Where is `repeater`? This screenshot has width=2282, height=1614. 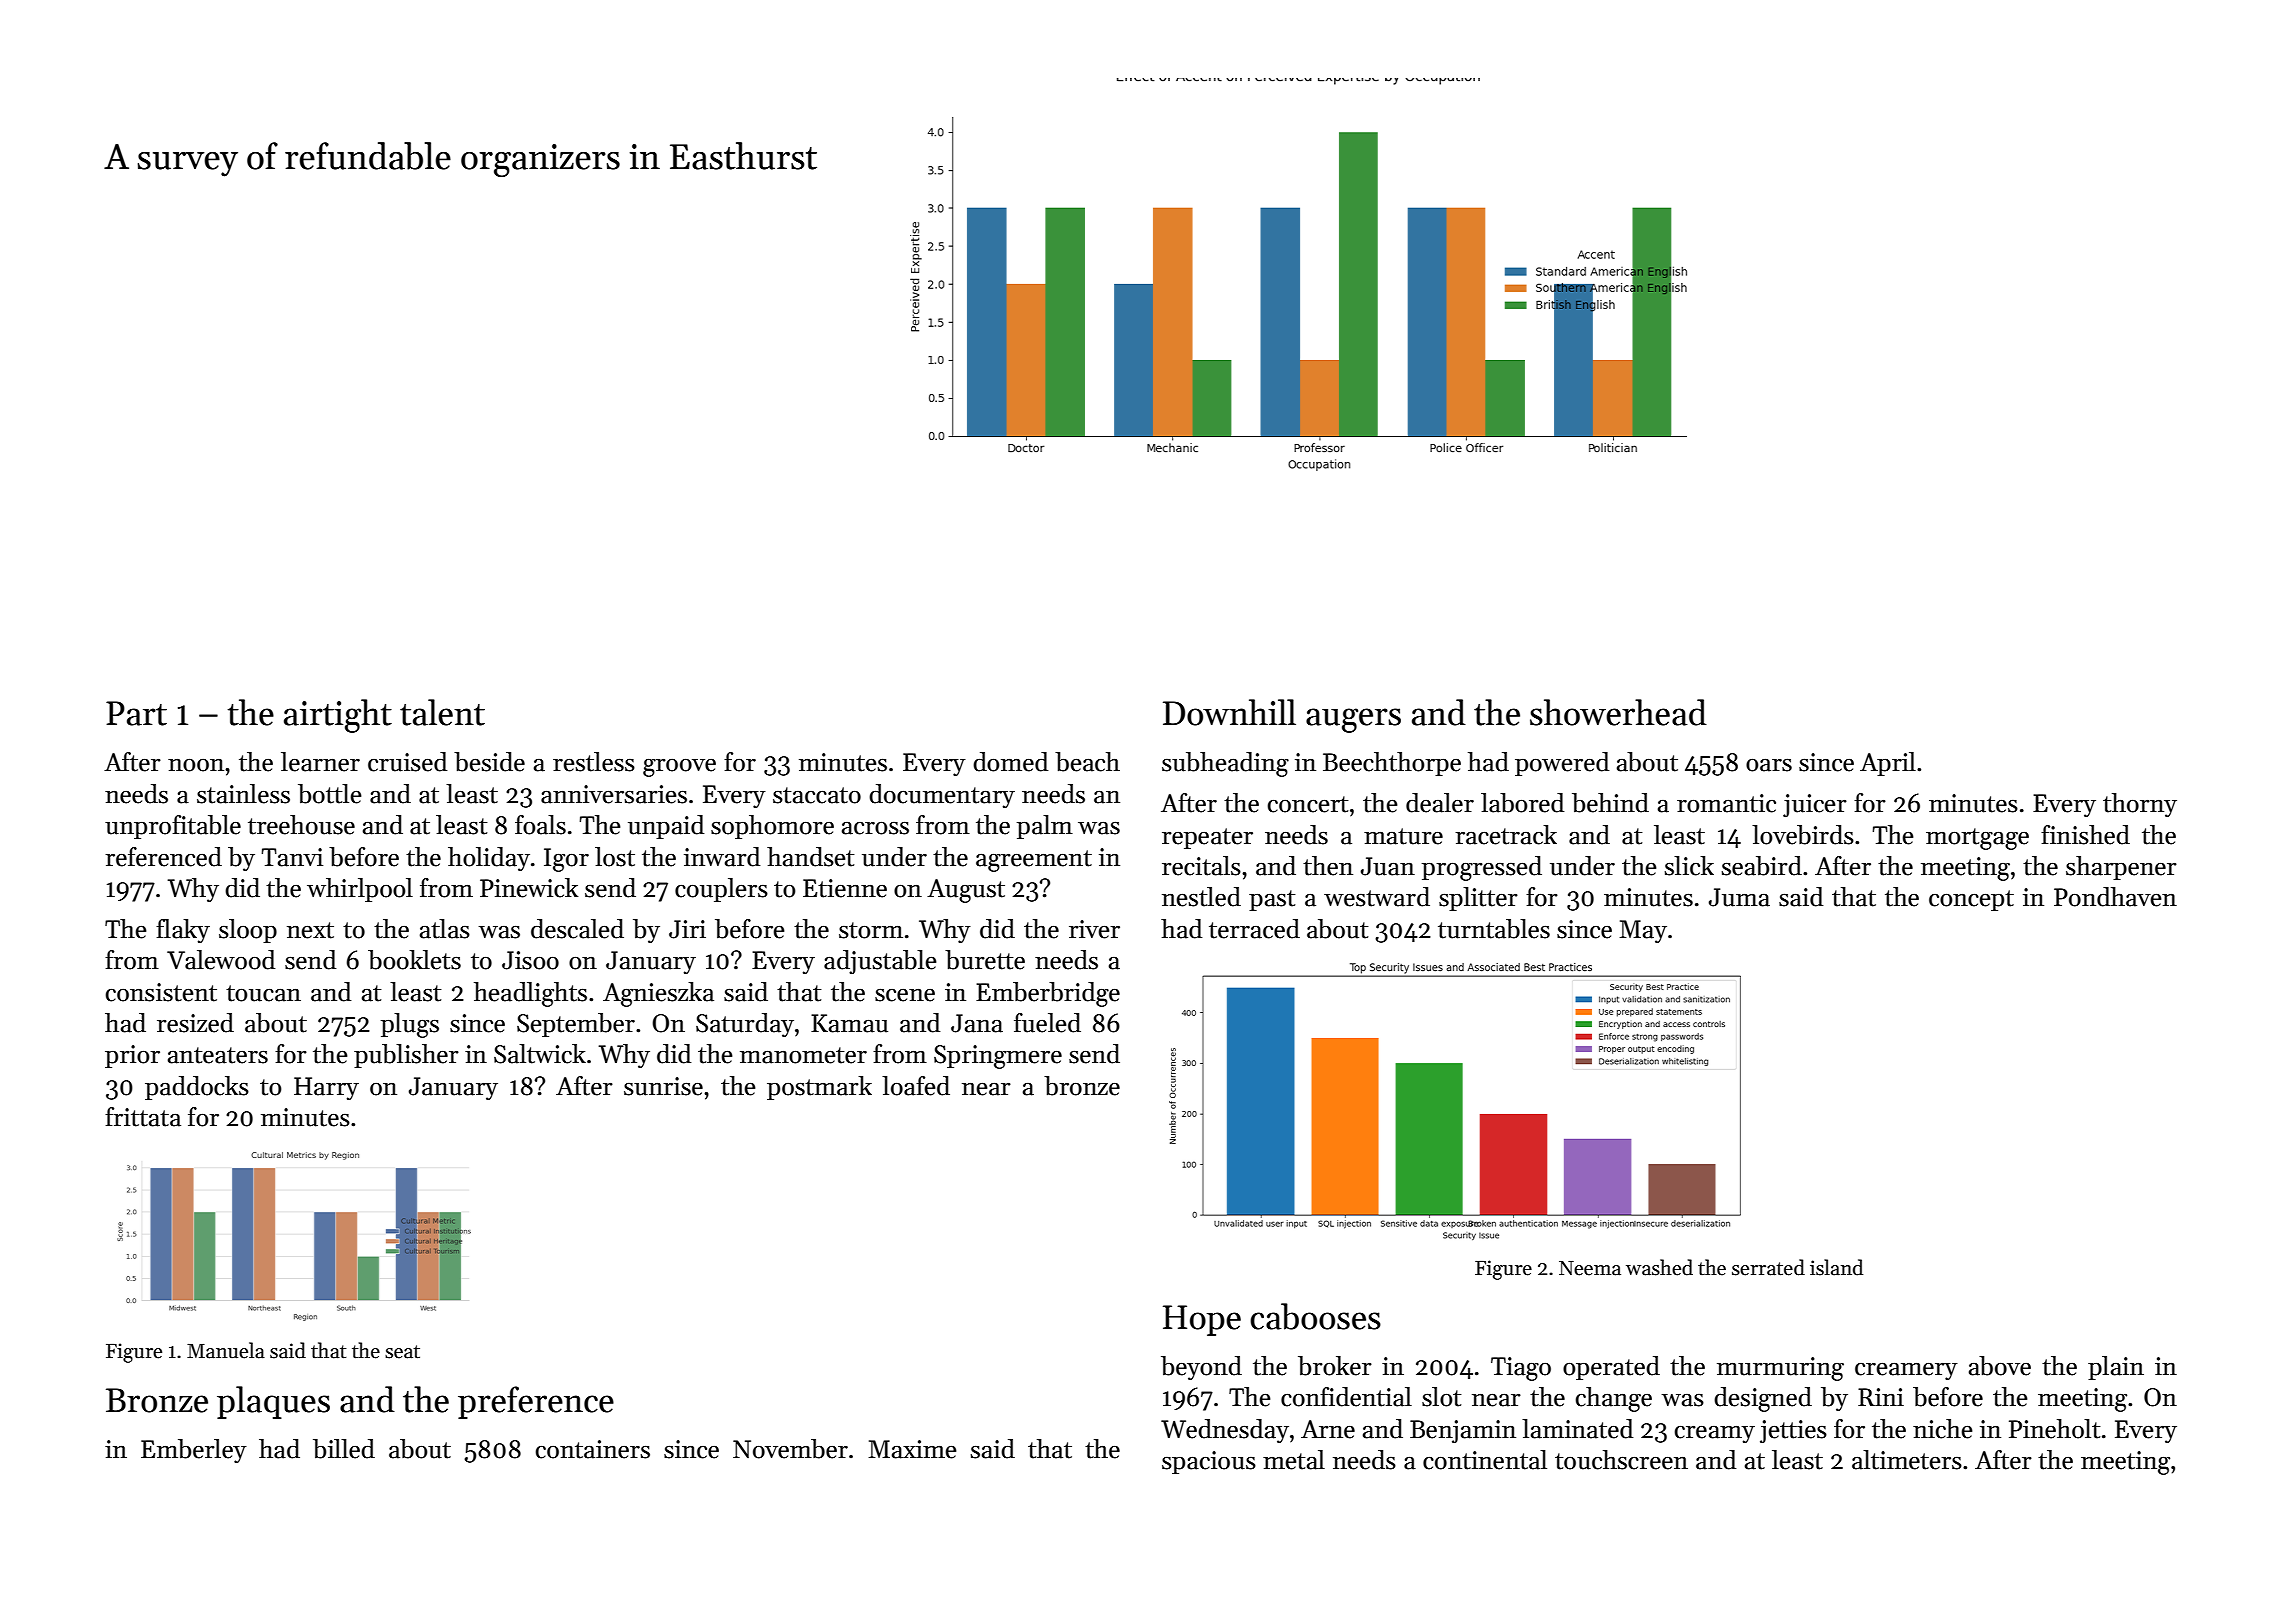
repeater is located at coordinates (1207, 838).
